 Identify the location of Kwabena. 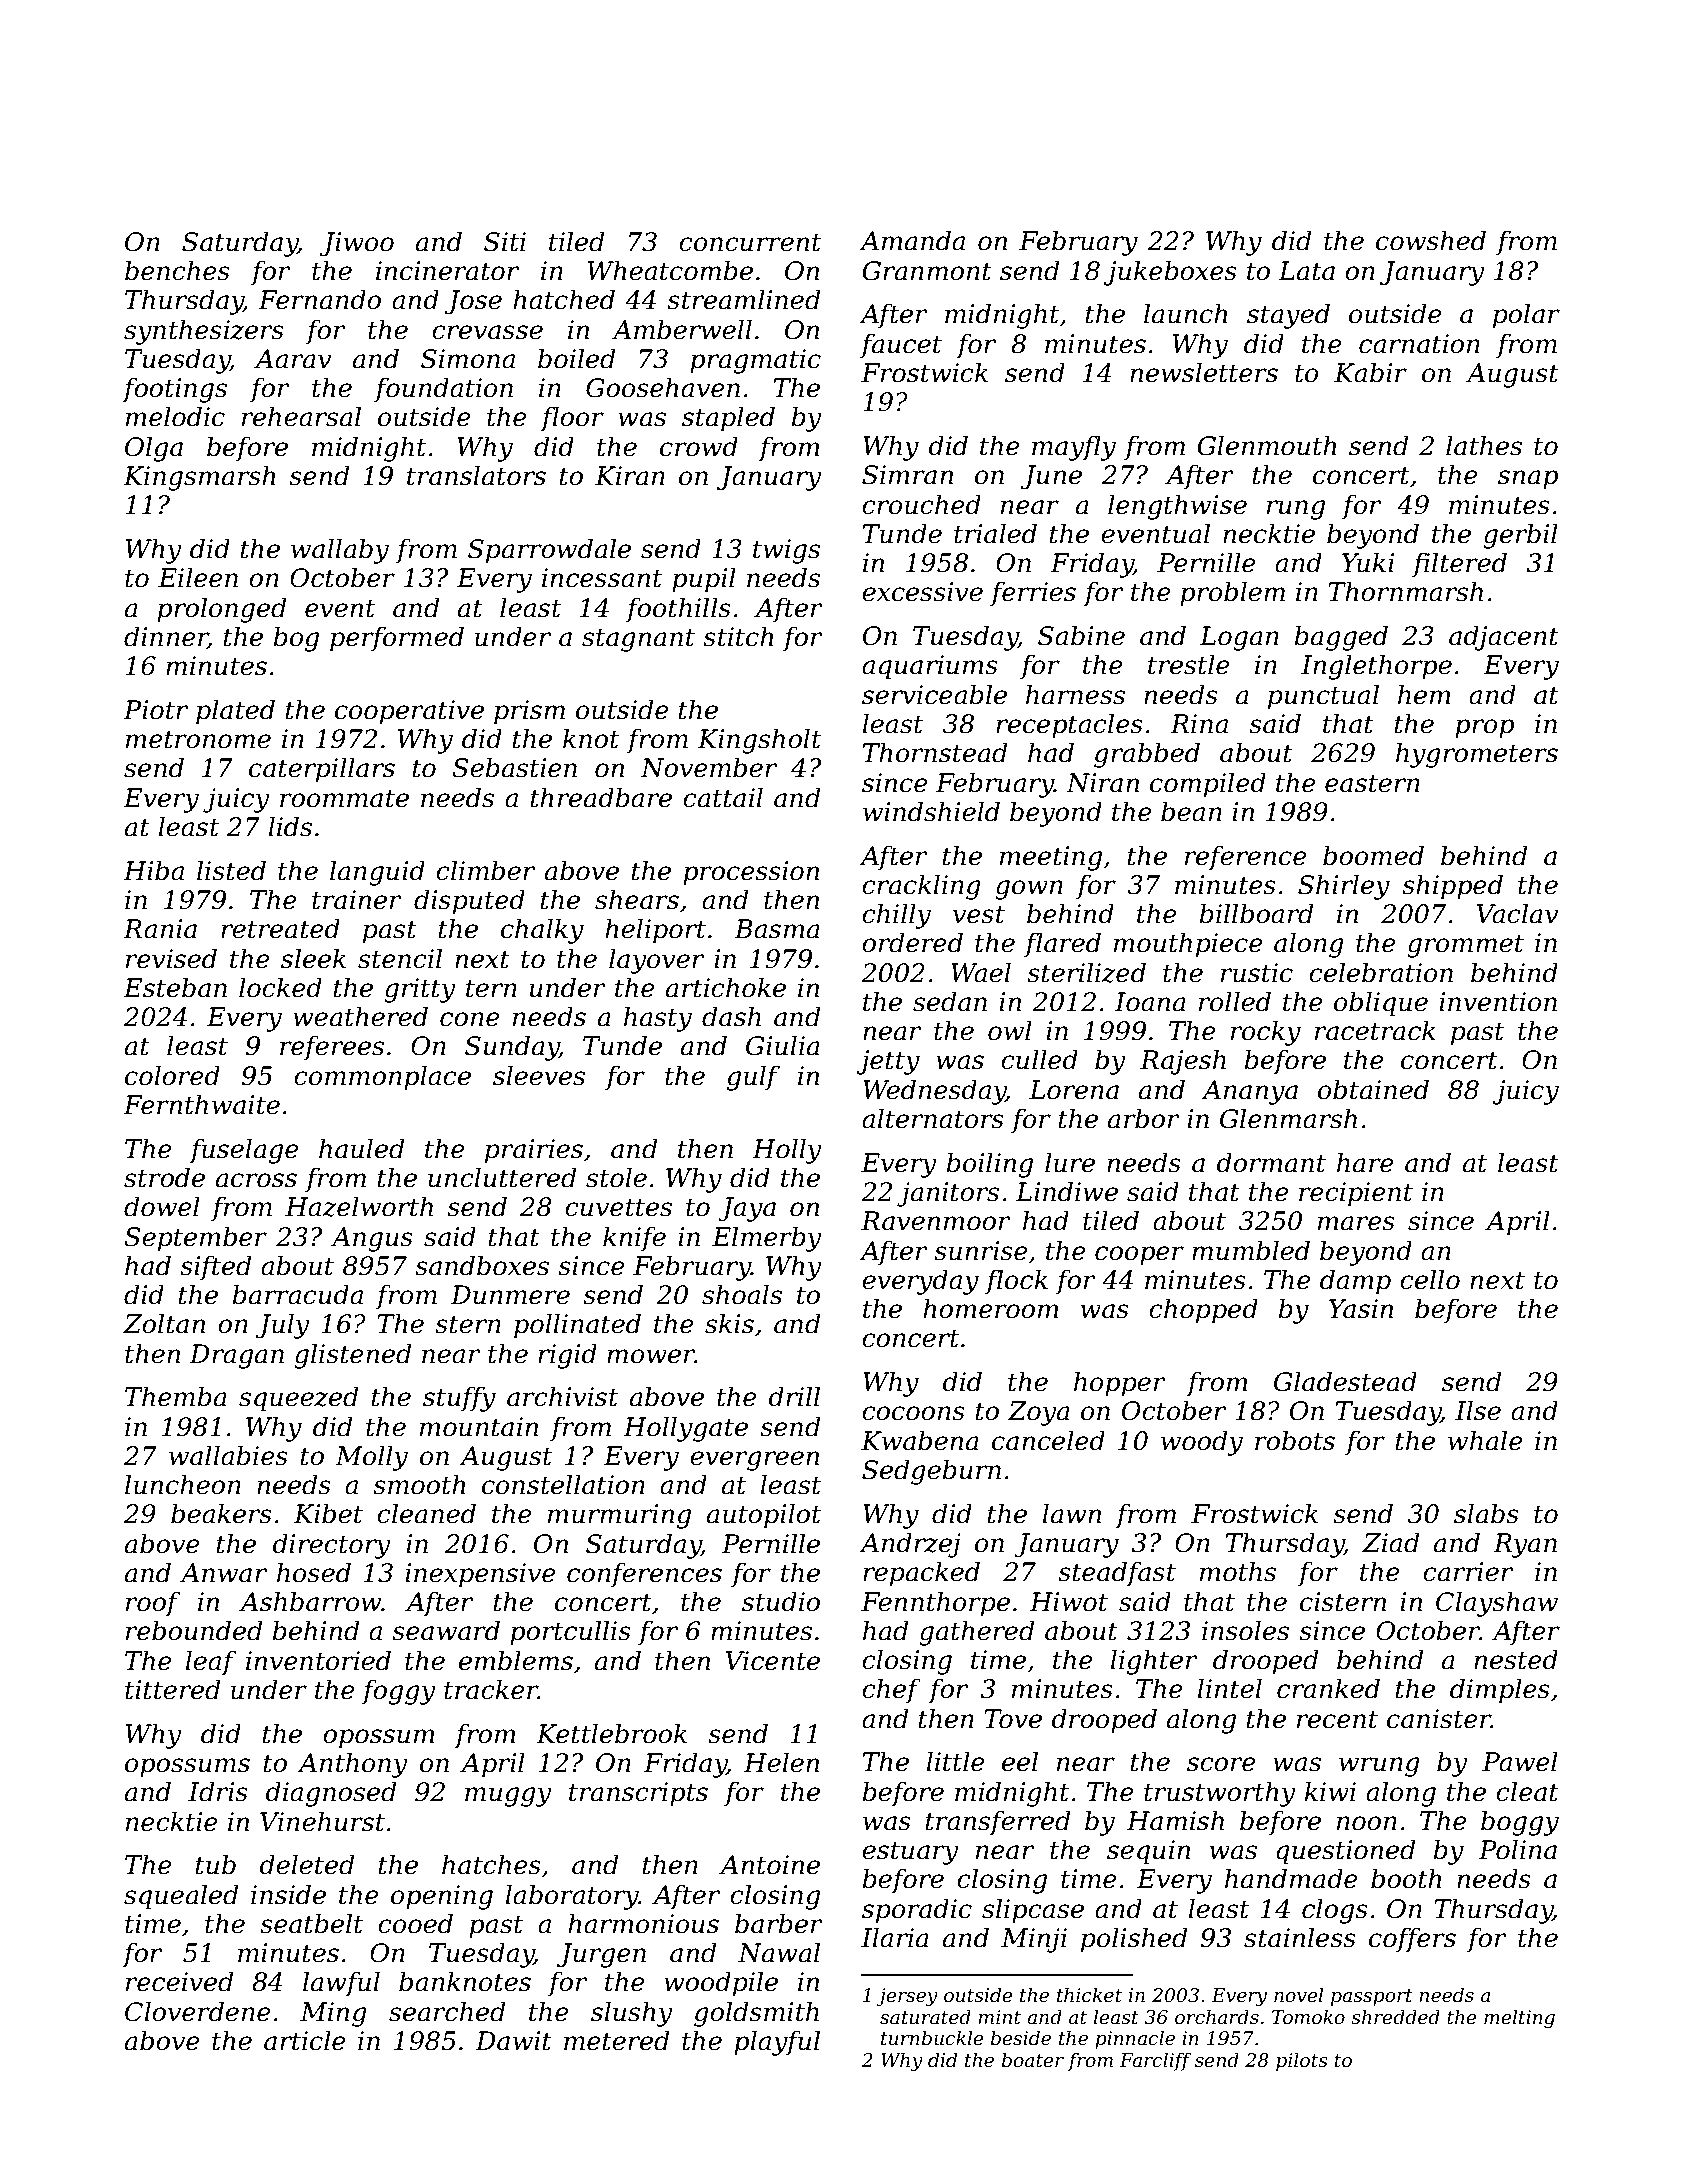
(920, 1440).
